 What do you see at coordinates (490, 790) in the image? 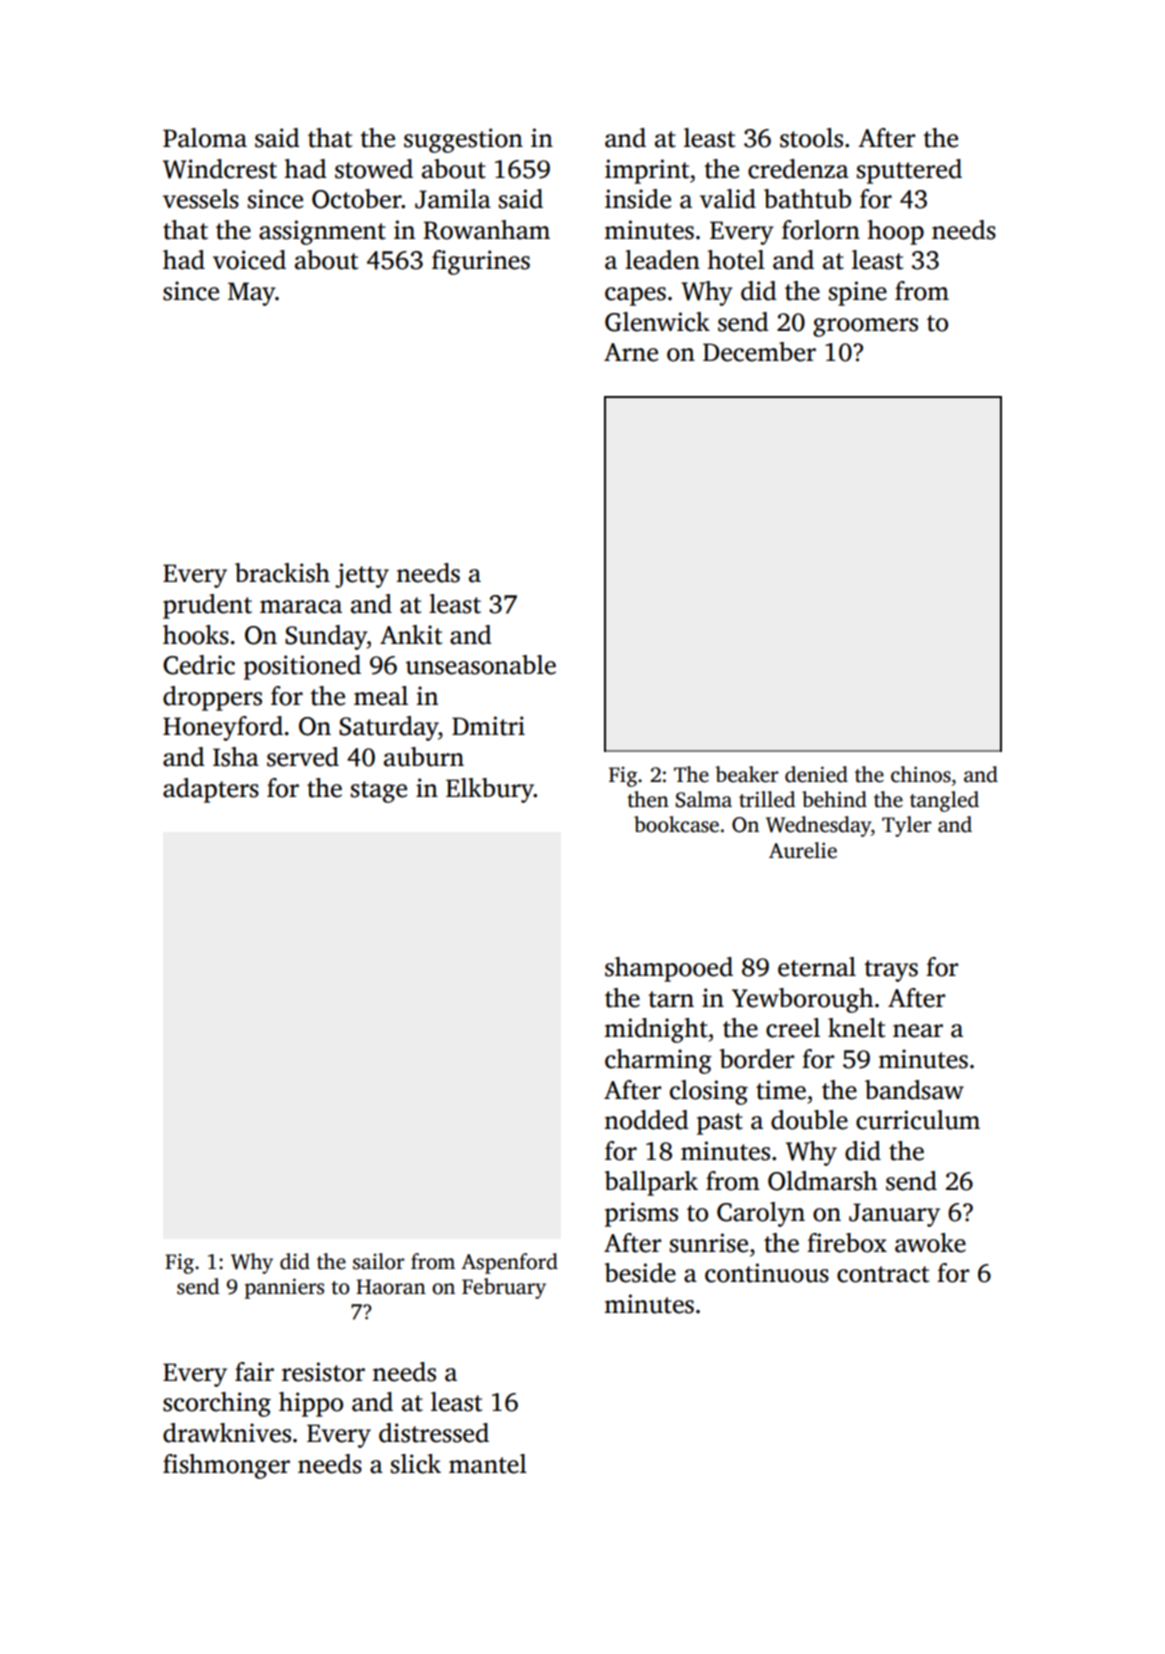
I see `Elkbury` at bounding box center [490, 790].
